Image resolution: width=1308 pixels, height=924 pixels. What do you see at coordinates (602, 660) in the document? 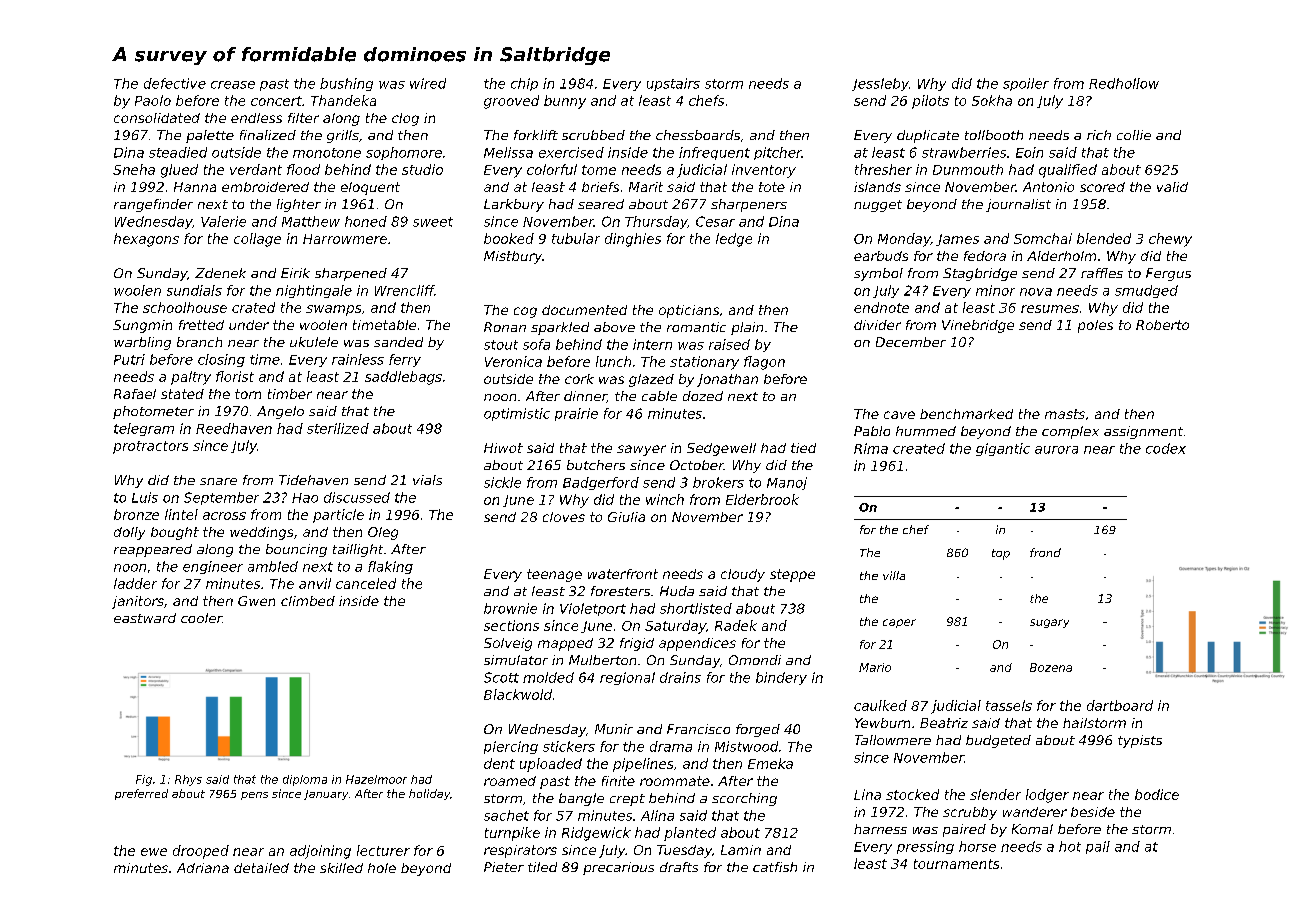
I see `Mulberton` at bounding box center [602, 660].
